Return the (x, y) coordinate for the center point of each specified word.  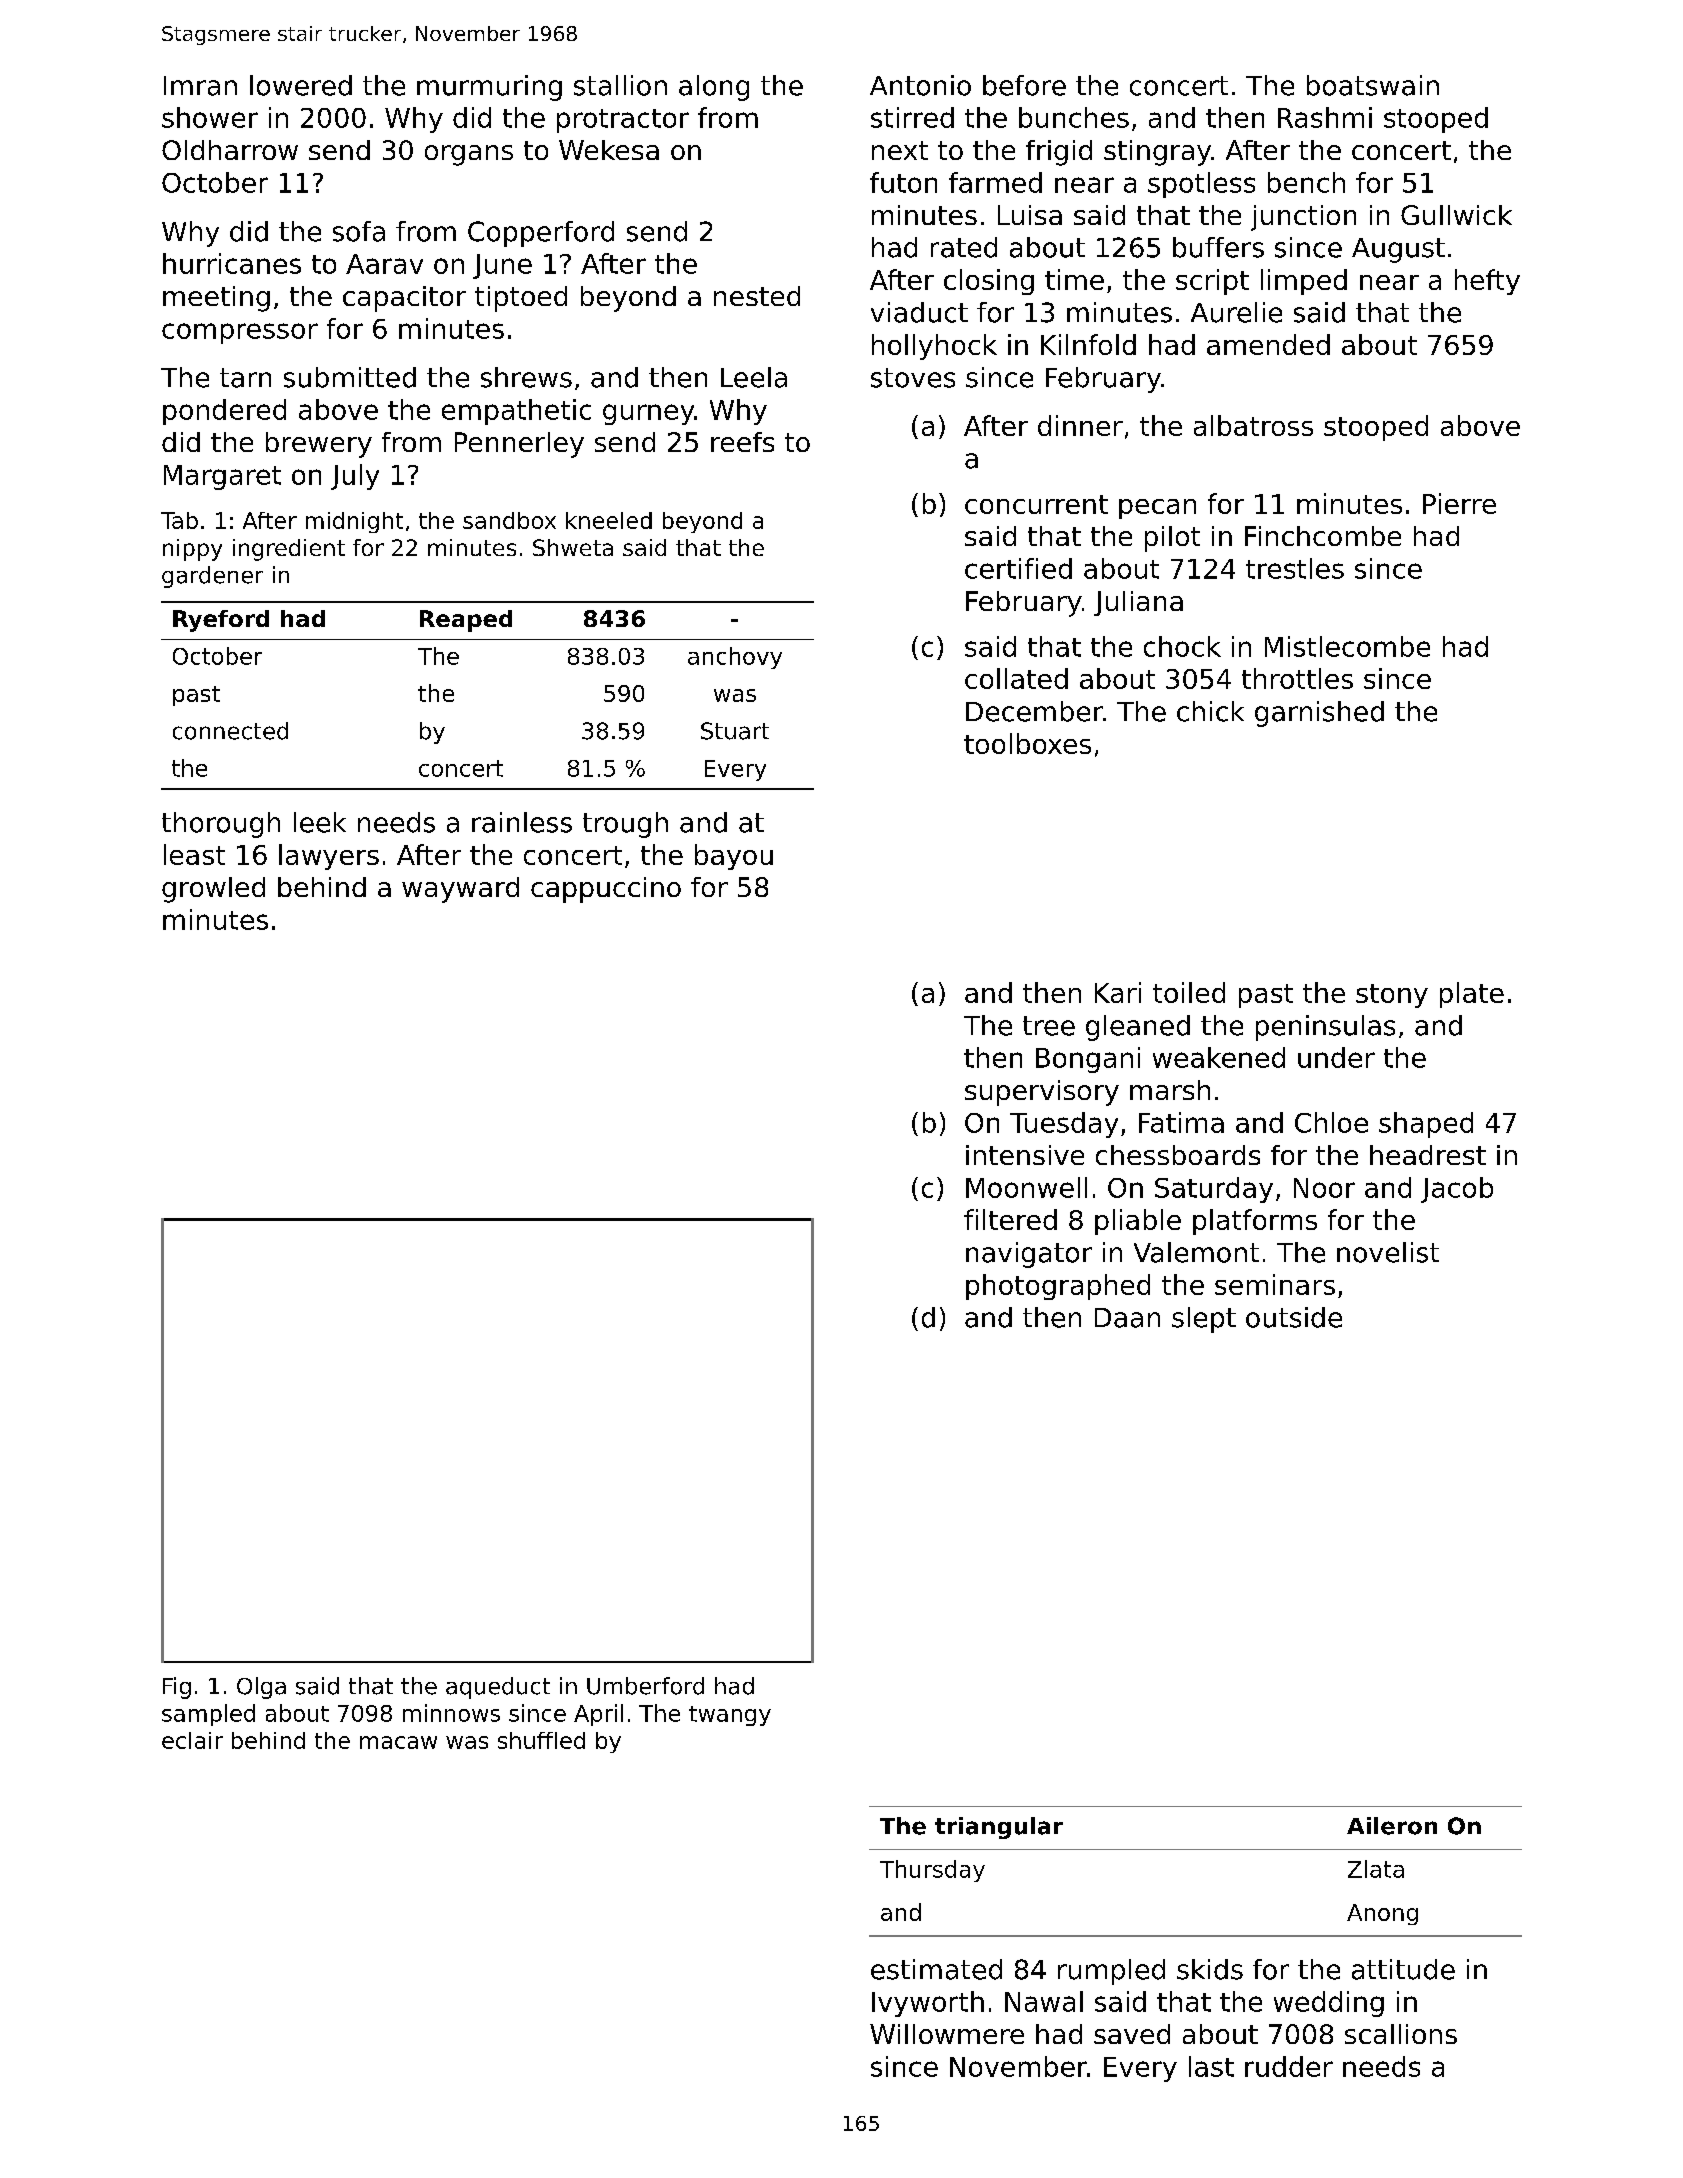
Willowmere (947, 2034)
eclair (192, 1740)
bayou (734, 857)
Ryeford (221, 621)
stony (1392, 996)
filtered (1010, 1219)
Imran (200, 86)
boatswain (1373, 85)
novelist (1388, 1252)
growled (213, 890)
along (714, 88)
